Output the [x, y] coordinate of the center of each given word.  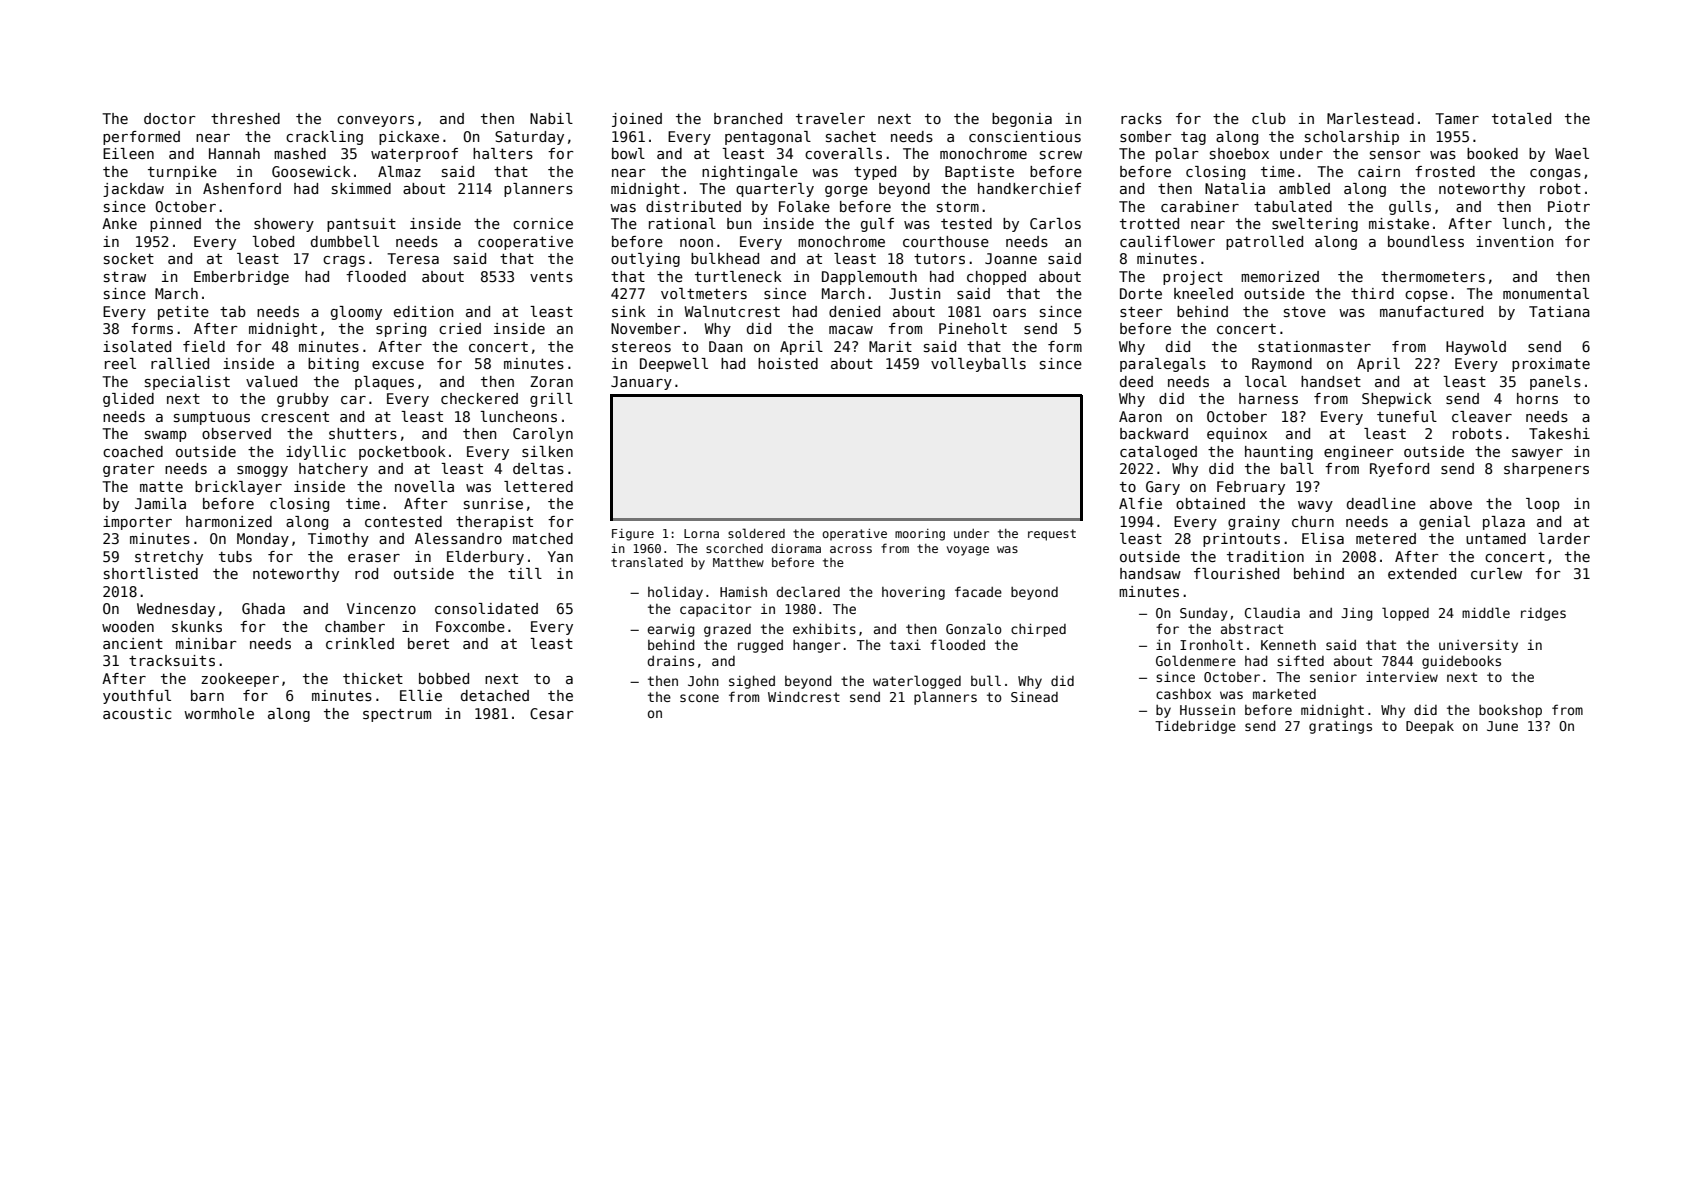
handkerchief [1029, 188]
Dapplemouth [869, 278]
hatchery [333, 470]
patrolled [1264, 243]
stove [1305, 312]
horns [1537, 398]
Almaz [399, 171]
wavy [1315, 506]
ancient [133, 643]
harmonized [229, 521]
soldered [756, 533]
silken [547, 451]
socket [129, 258]
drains [670, 661]
